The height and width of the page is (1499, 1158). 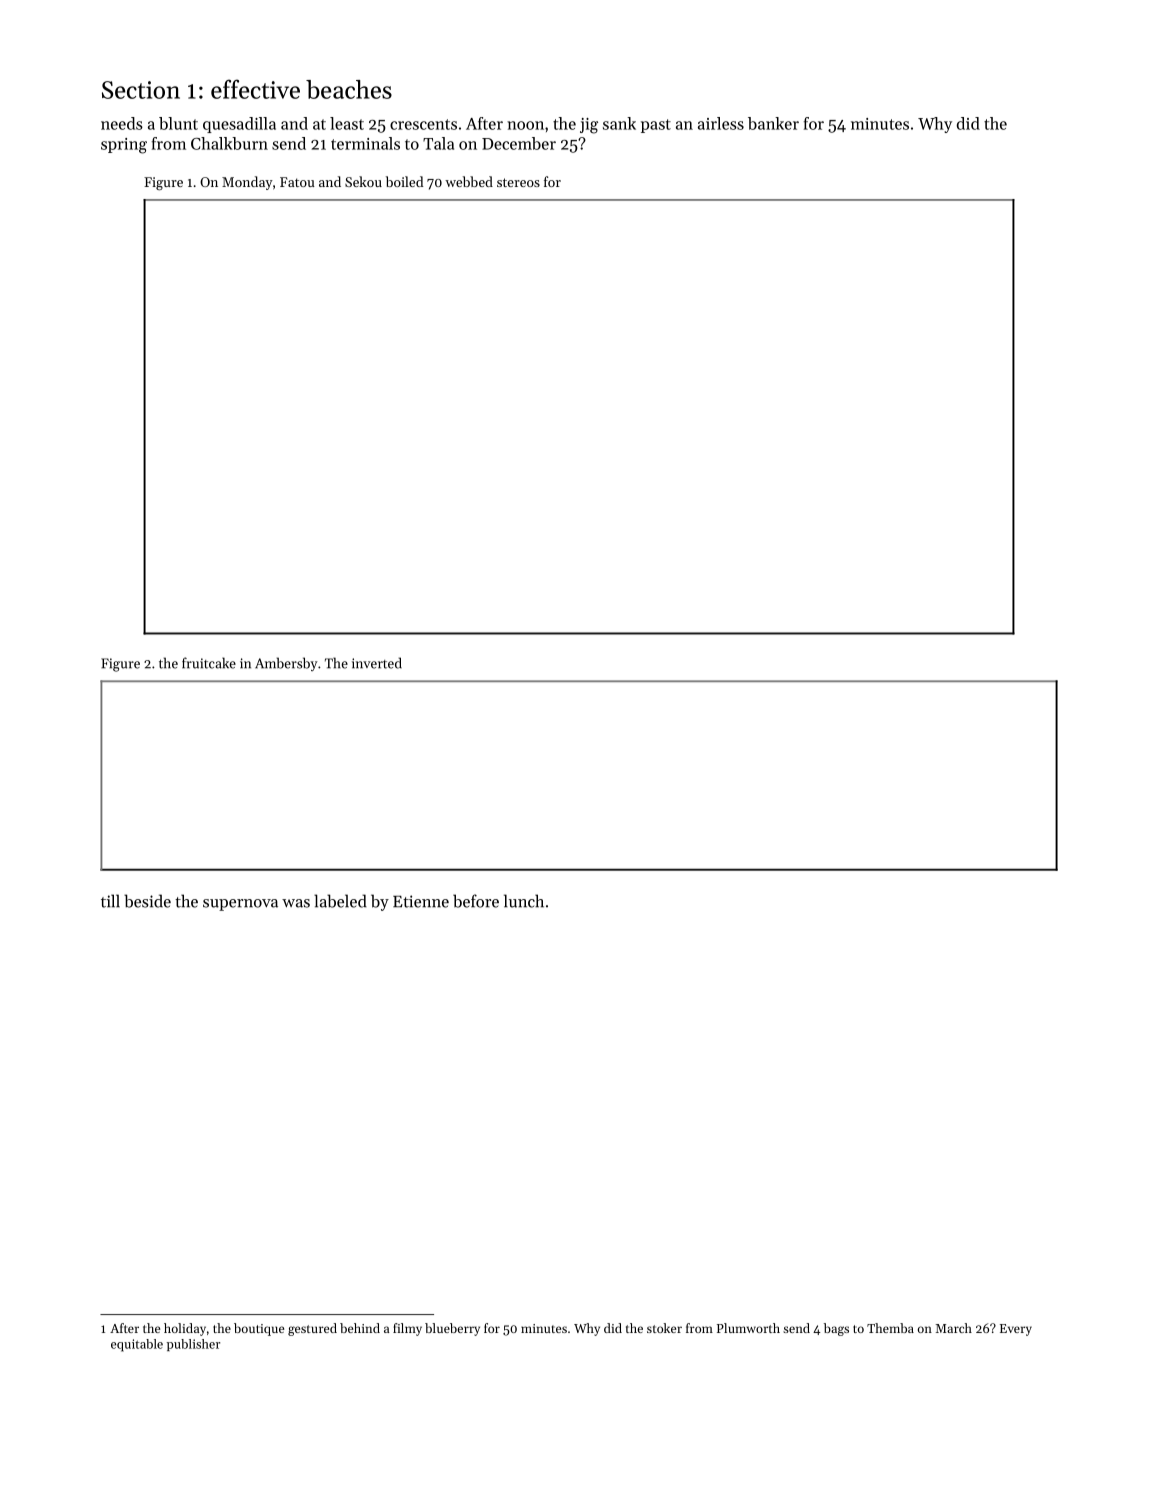 I want to click on Themba, so click(x=890, y=1328).
